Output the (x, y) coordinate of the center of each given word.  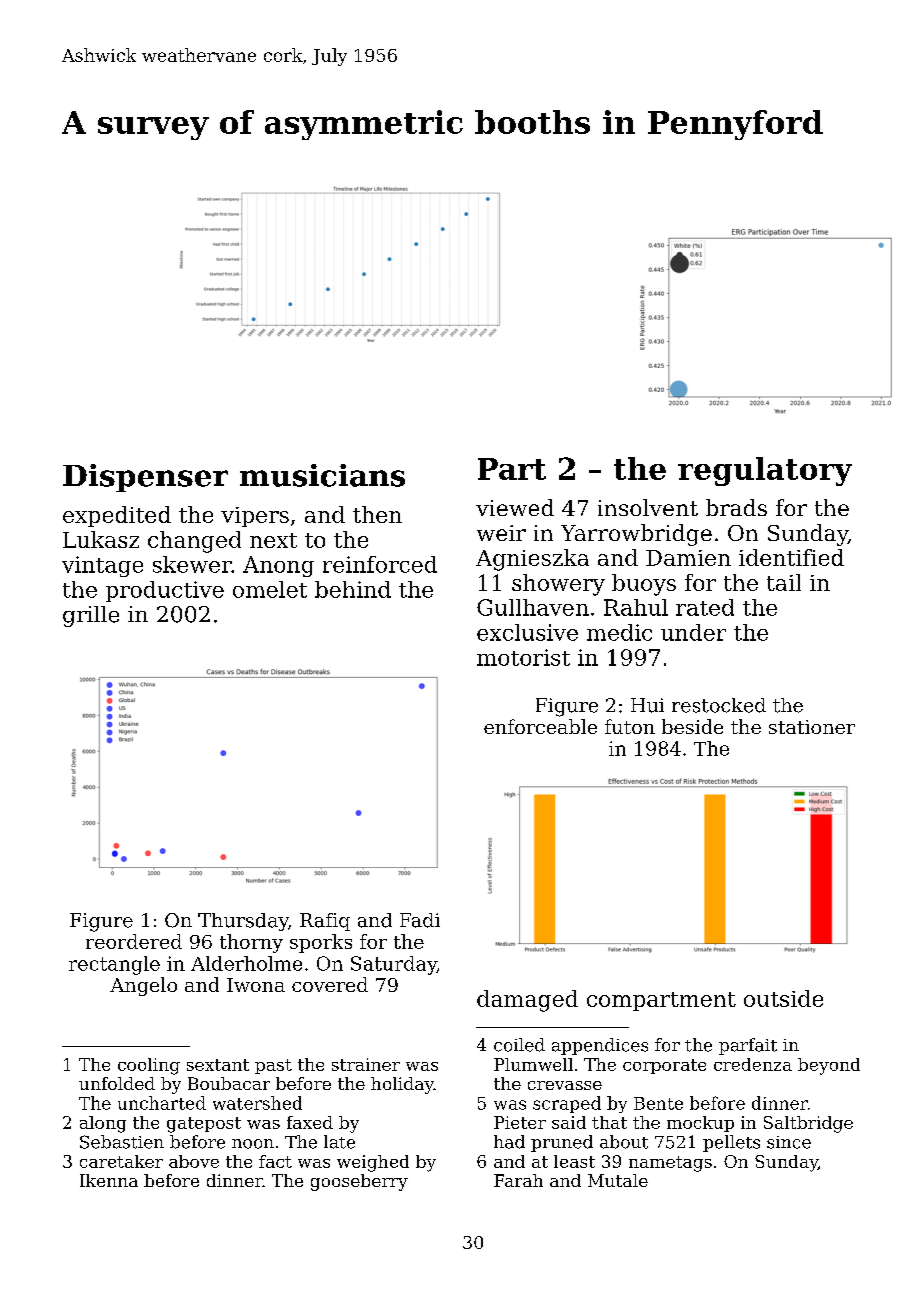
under (693, 632)
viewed (515, 507)
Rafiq (325, 922)
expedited (117, 516)
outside (783, 998)
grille (91, 616)
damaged (527, 1001)
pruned (562, 1143)
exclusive (527, 632)
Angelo (143, 986)
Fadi (420, 920)
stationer (812, 727)
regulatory (765, 471)
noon (253, 1144)
